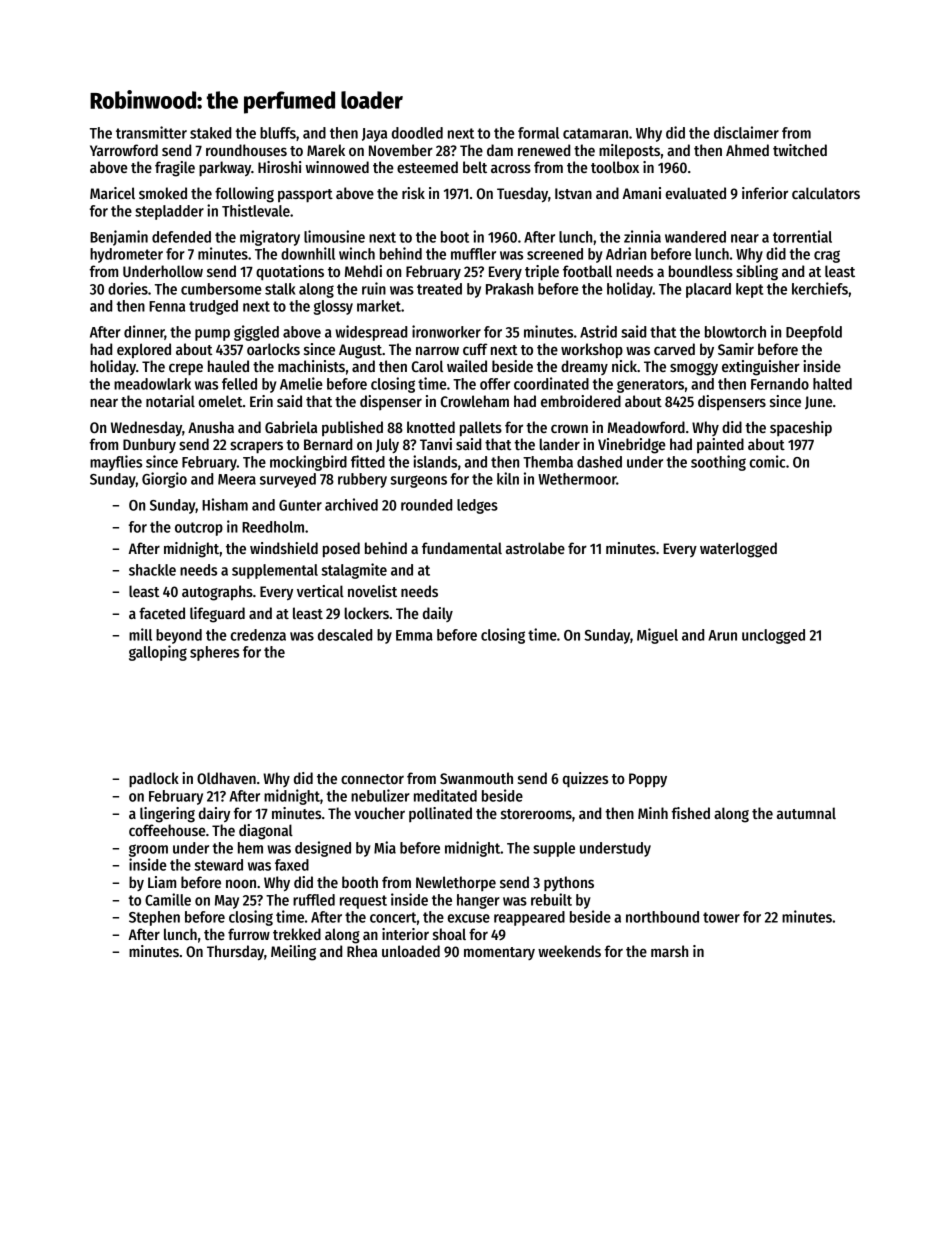  I want to click on doodled, so click(417, 133).
